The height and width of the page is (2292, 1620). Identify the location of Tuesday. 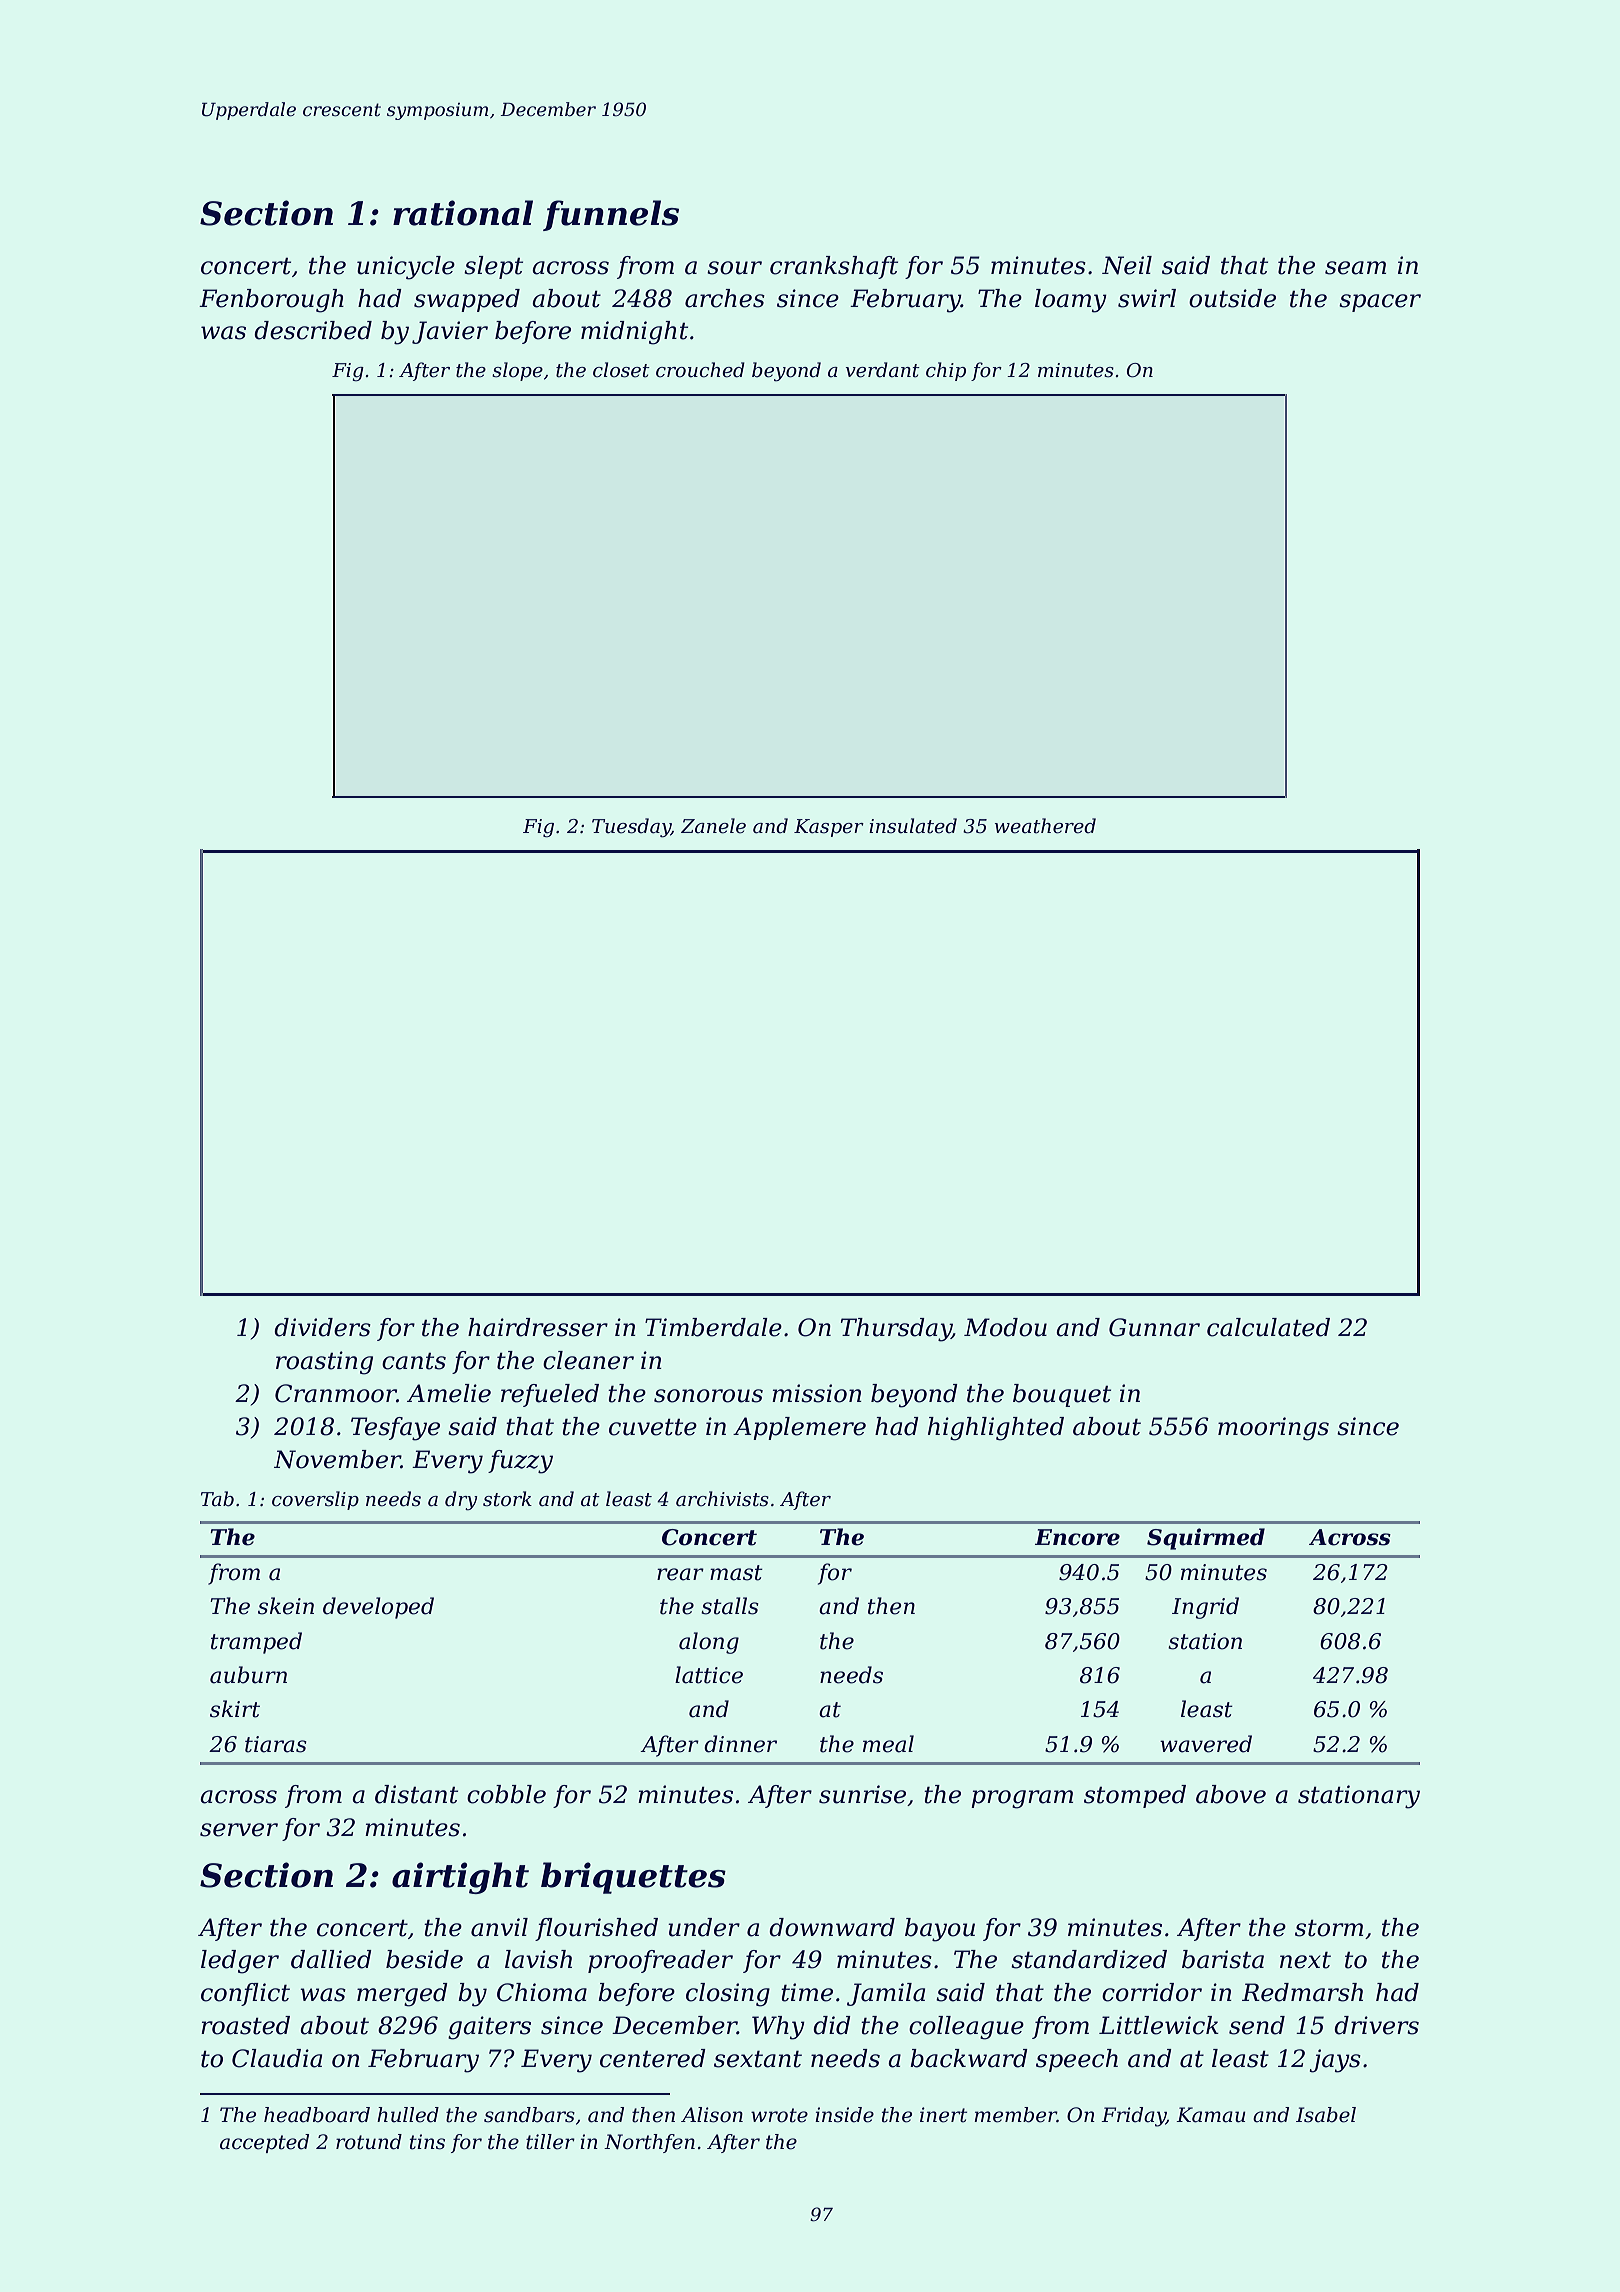
(631, 828).
